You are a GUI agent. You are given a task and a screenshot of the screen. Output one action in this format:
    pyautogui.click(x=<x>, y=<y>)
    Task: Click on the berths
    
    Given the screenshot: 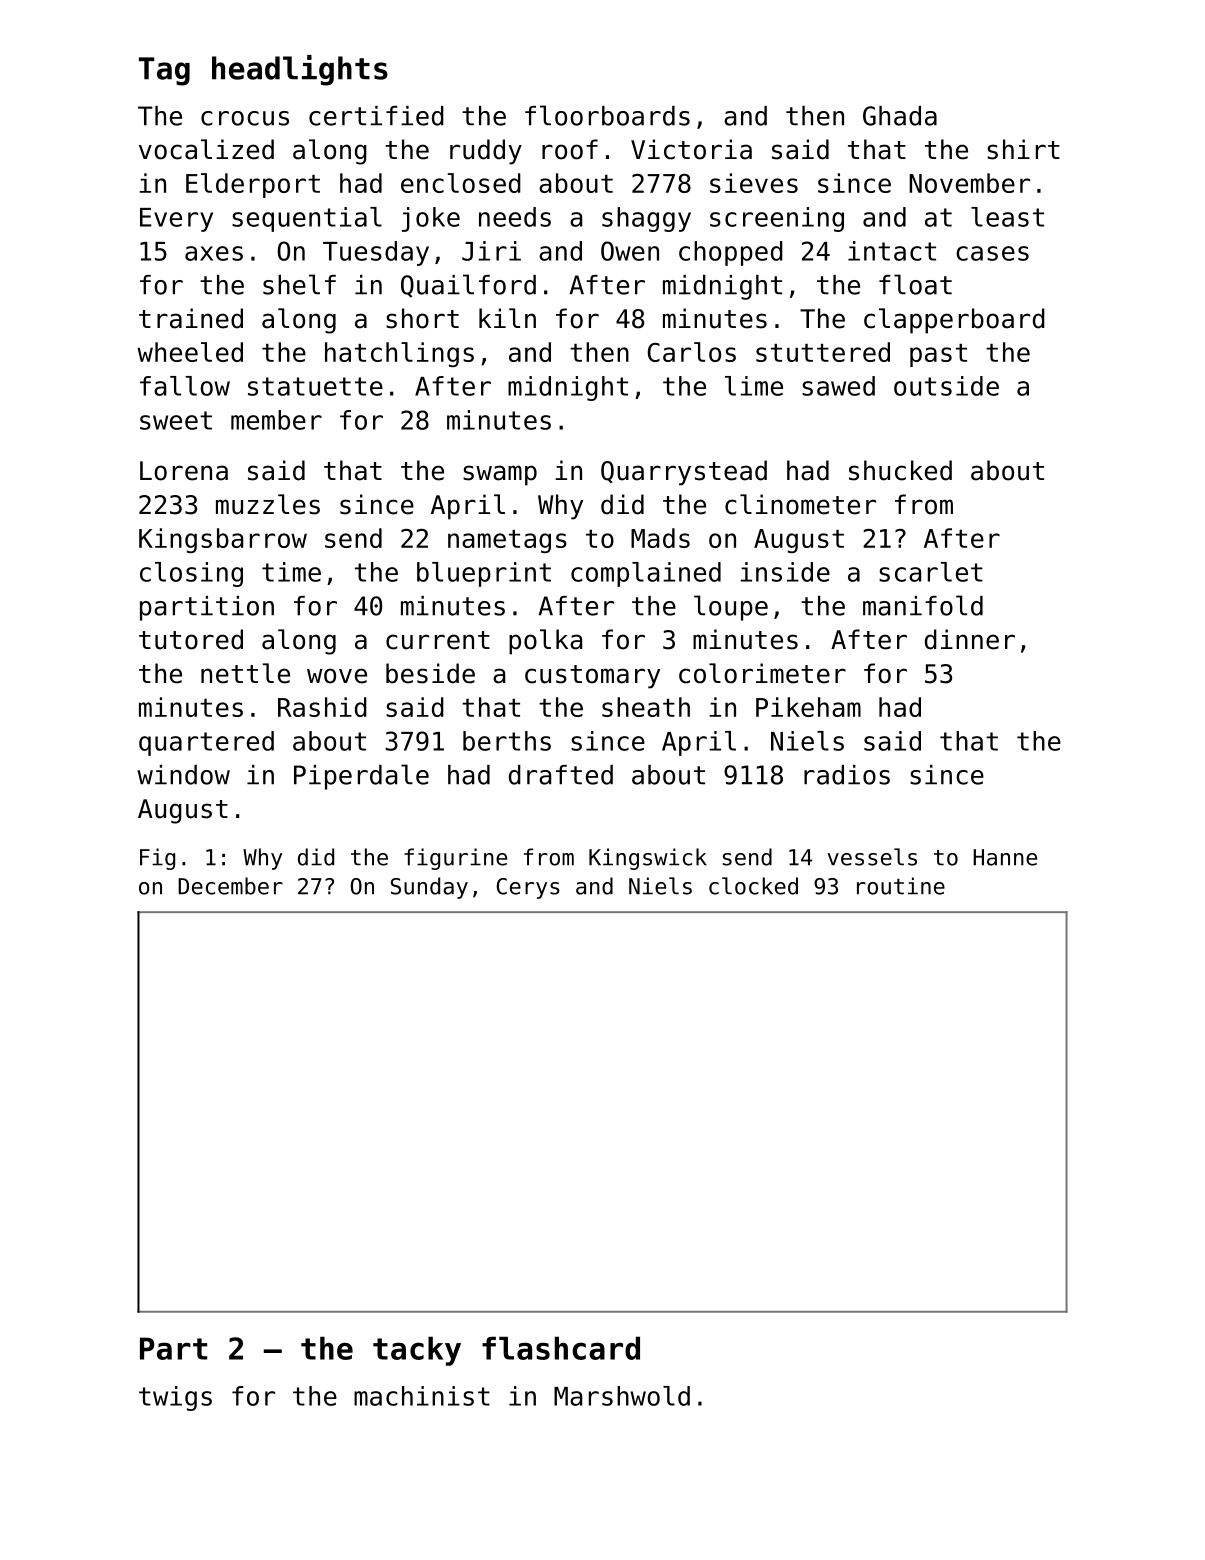 What is the action you would take?
    pyautogui.click(x=507, y=741)
